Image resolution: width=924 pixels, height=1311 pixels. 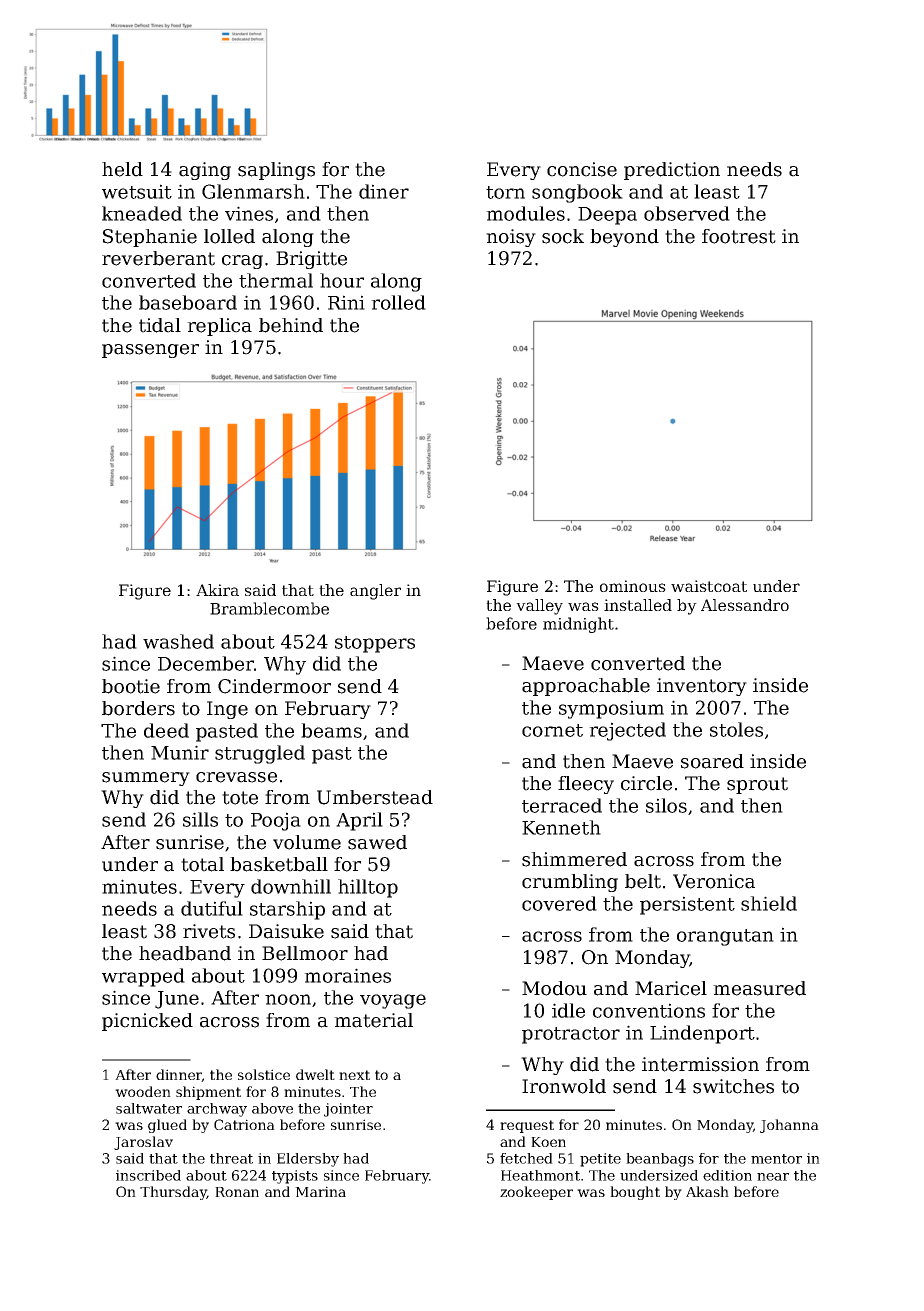 What do you see at coordinates (288, 999) in the screenshot?
I see `noon` at bounding box center [288, 999].
